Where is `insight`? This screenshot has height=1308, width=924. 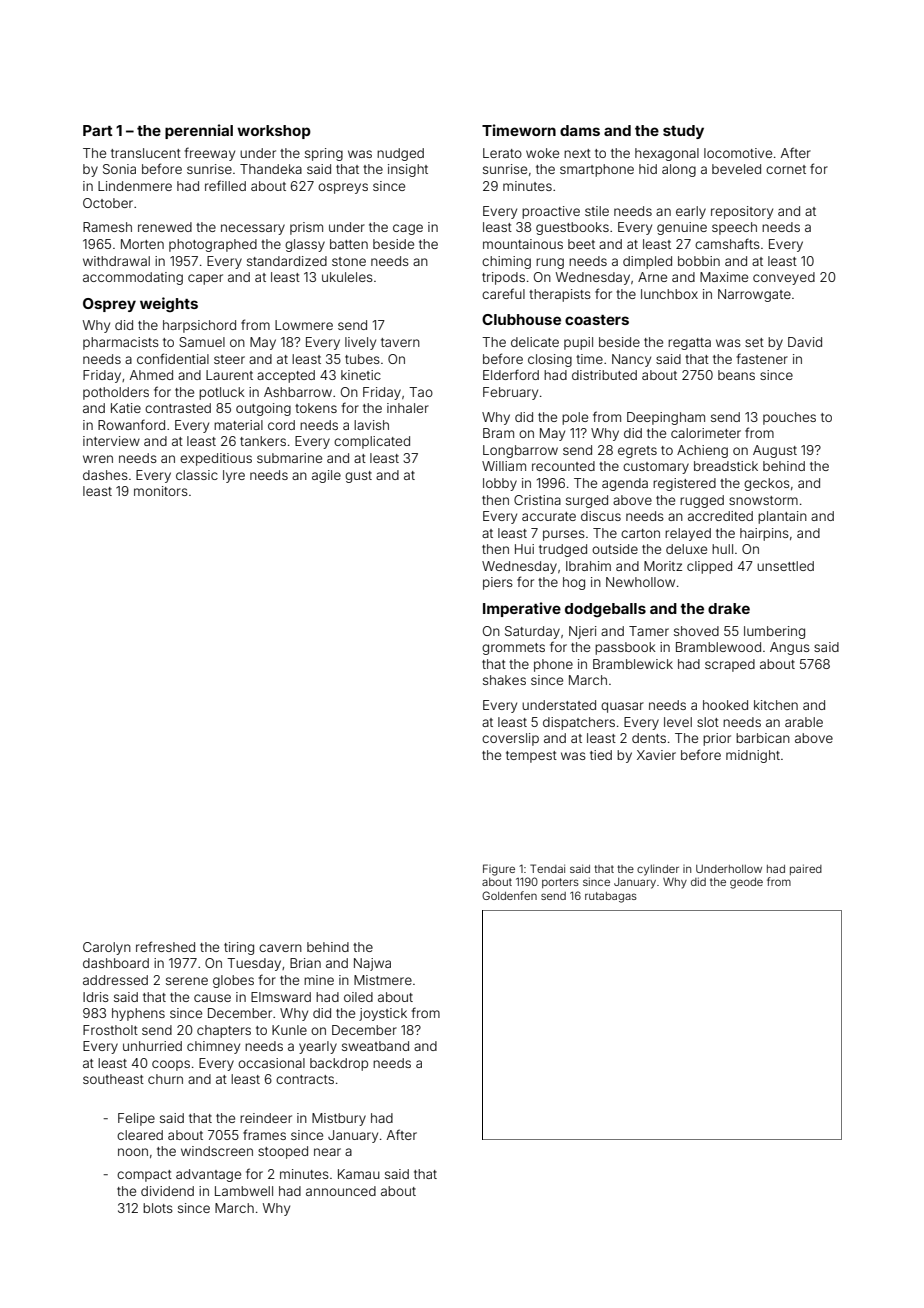 insight is located at coordinates (408, 170).
